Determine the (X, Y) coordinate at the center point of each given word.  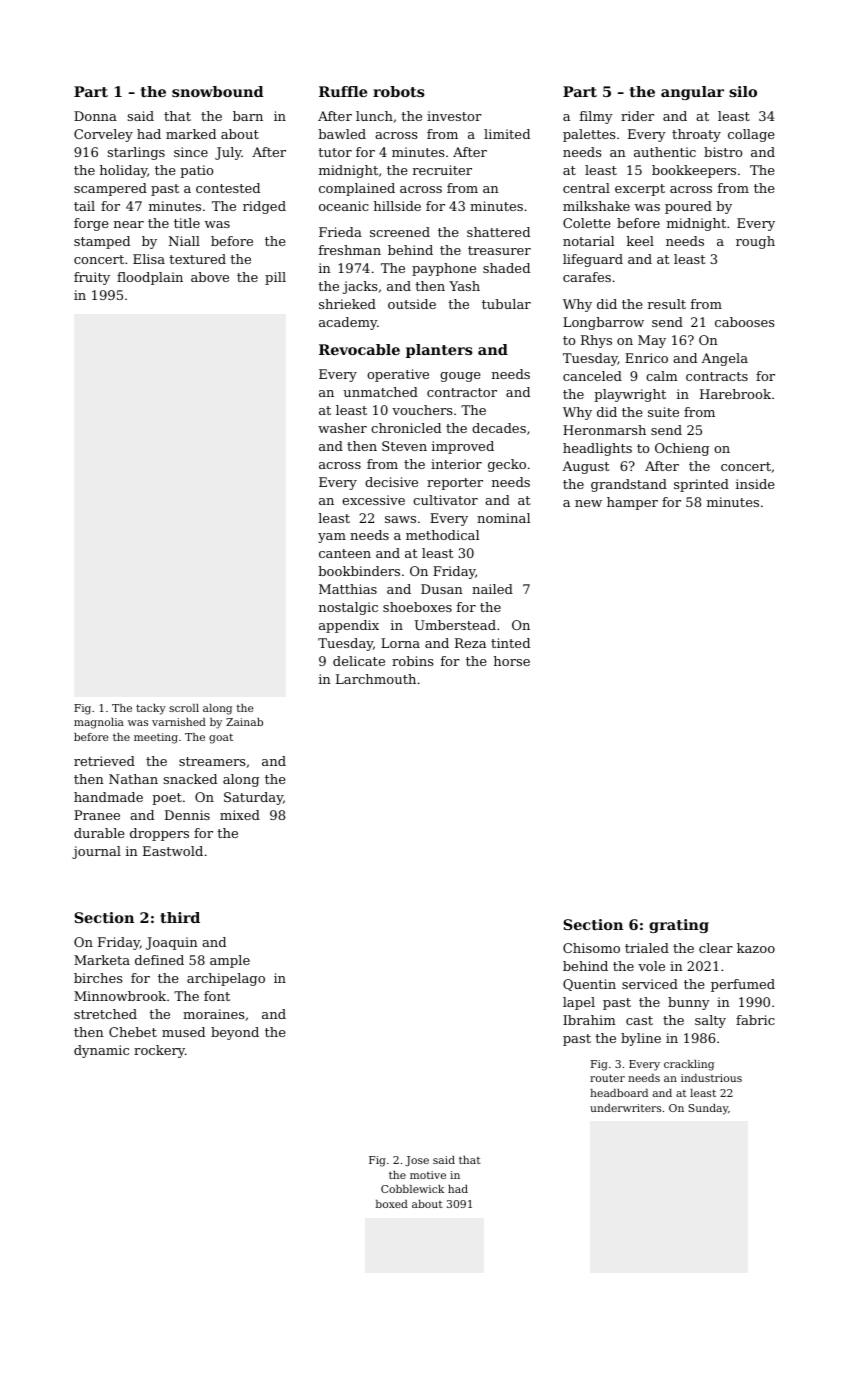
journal (96, 852)
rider (637, 116)
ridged (264, 207)
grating (679, 926)
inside (755, 484)
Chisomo (591, 948)
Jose (417, 1161)
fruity (92, 278)
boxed (392, 1204)
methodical (442, 535)
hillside (397, 206)
